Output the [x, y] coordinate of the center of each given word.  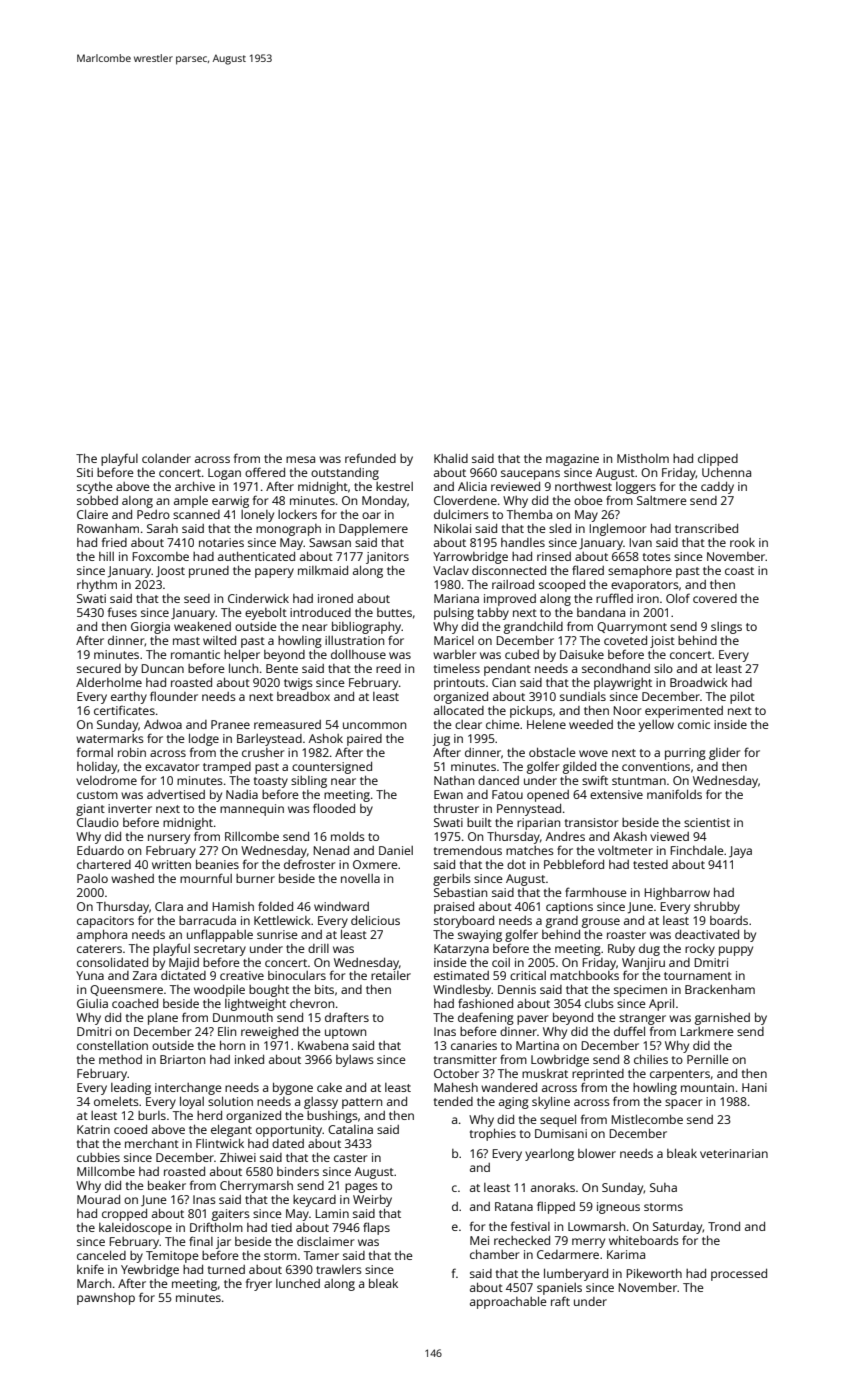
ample [191, 502]
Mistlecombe [647, 1119]
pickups [531, 712]
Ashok [326, 738]
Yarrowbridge [470, 558]
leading [131, 1089]
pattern [362, 1103]
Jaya [740, 852]
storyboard [464, 922]
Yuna [90, 975]
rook [742, 542]
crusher [263, 752]
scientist [707, 822]
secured [99, 668]
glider [724, 754]
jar [223, 1243]
